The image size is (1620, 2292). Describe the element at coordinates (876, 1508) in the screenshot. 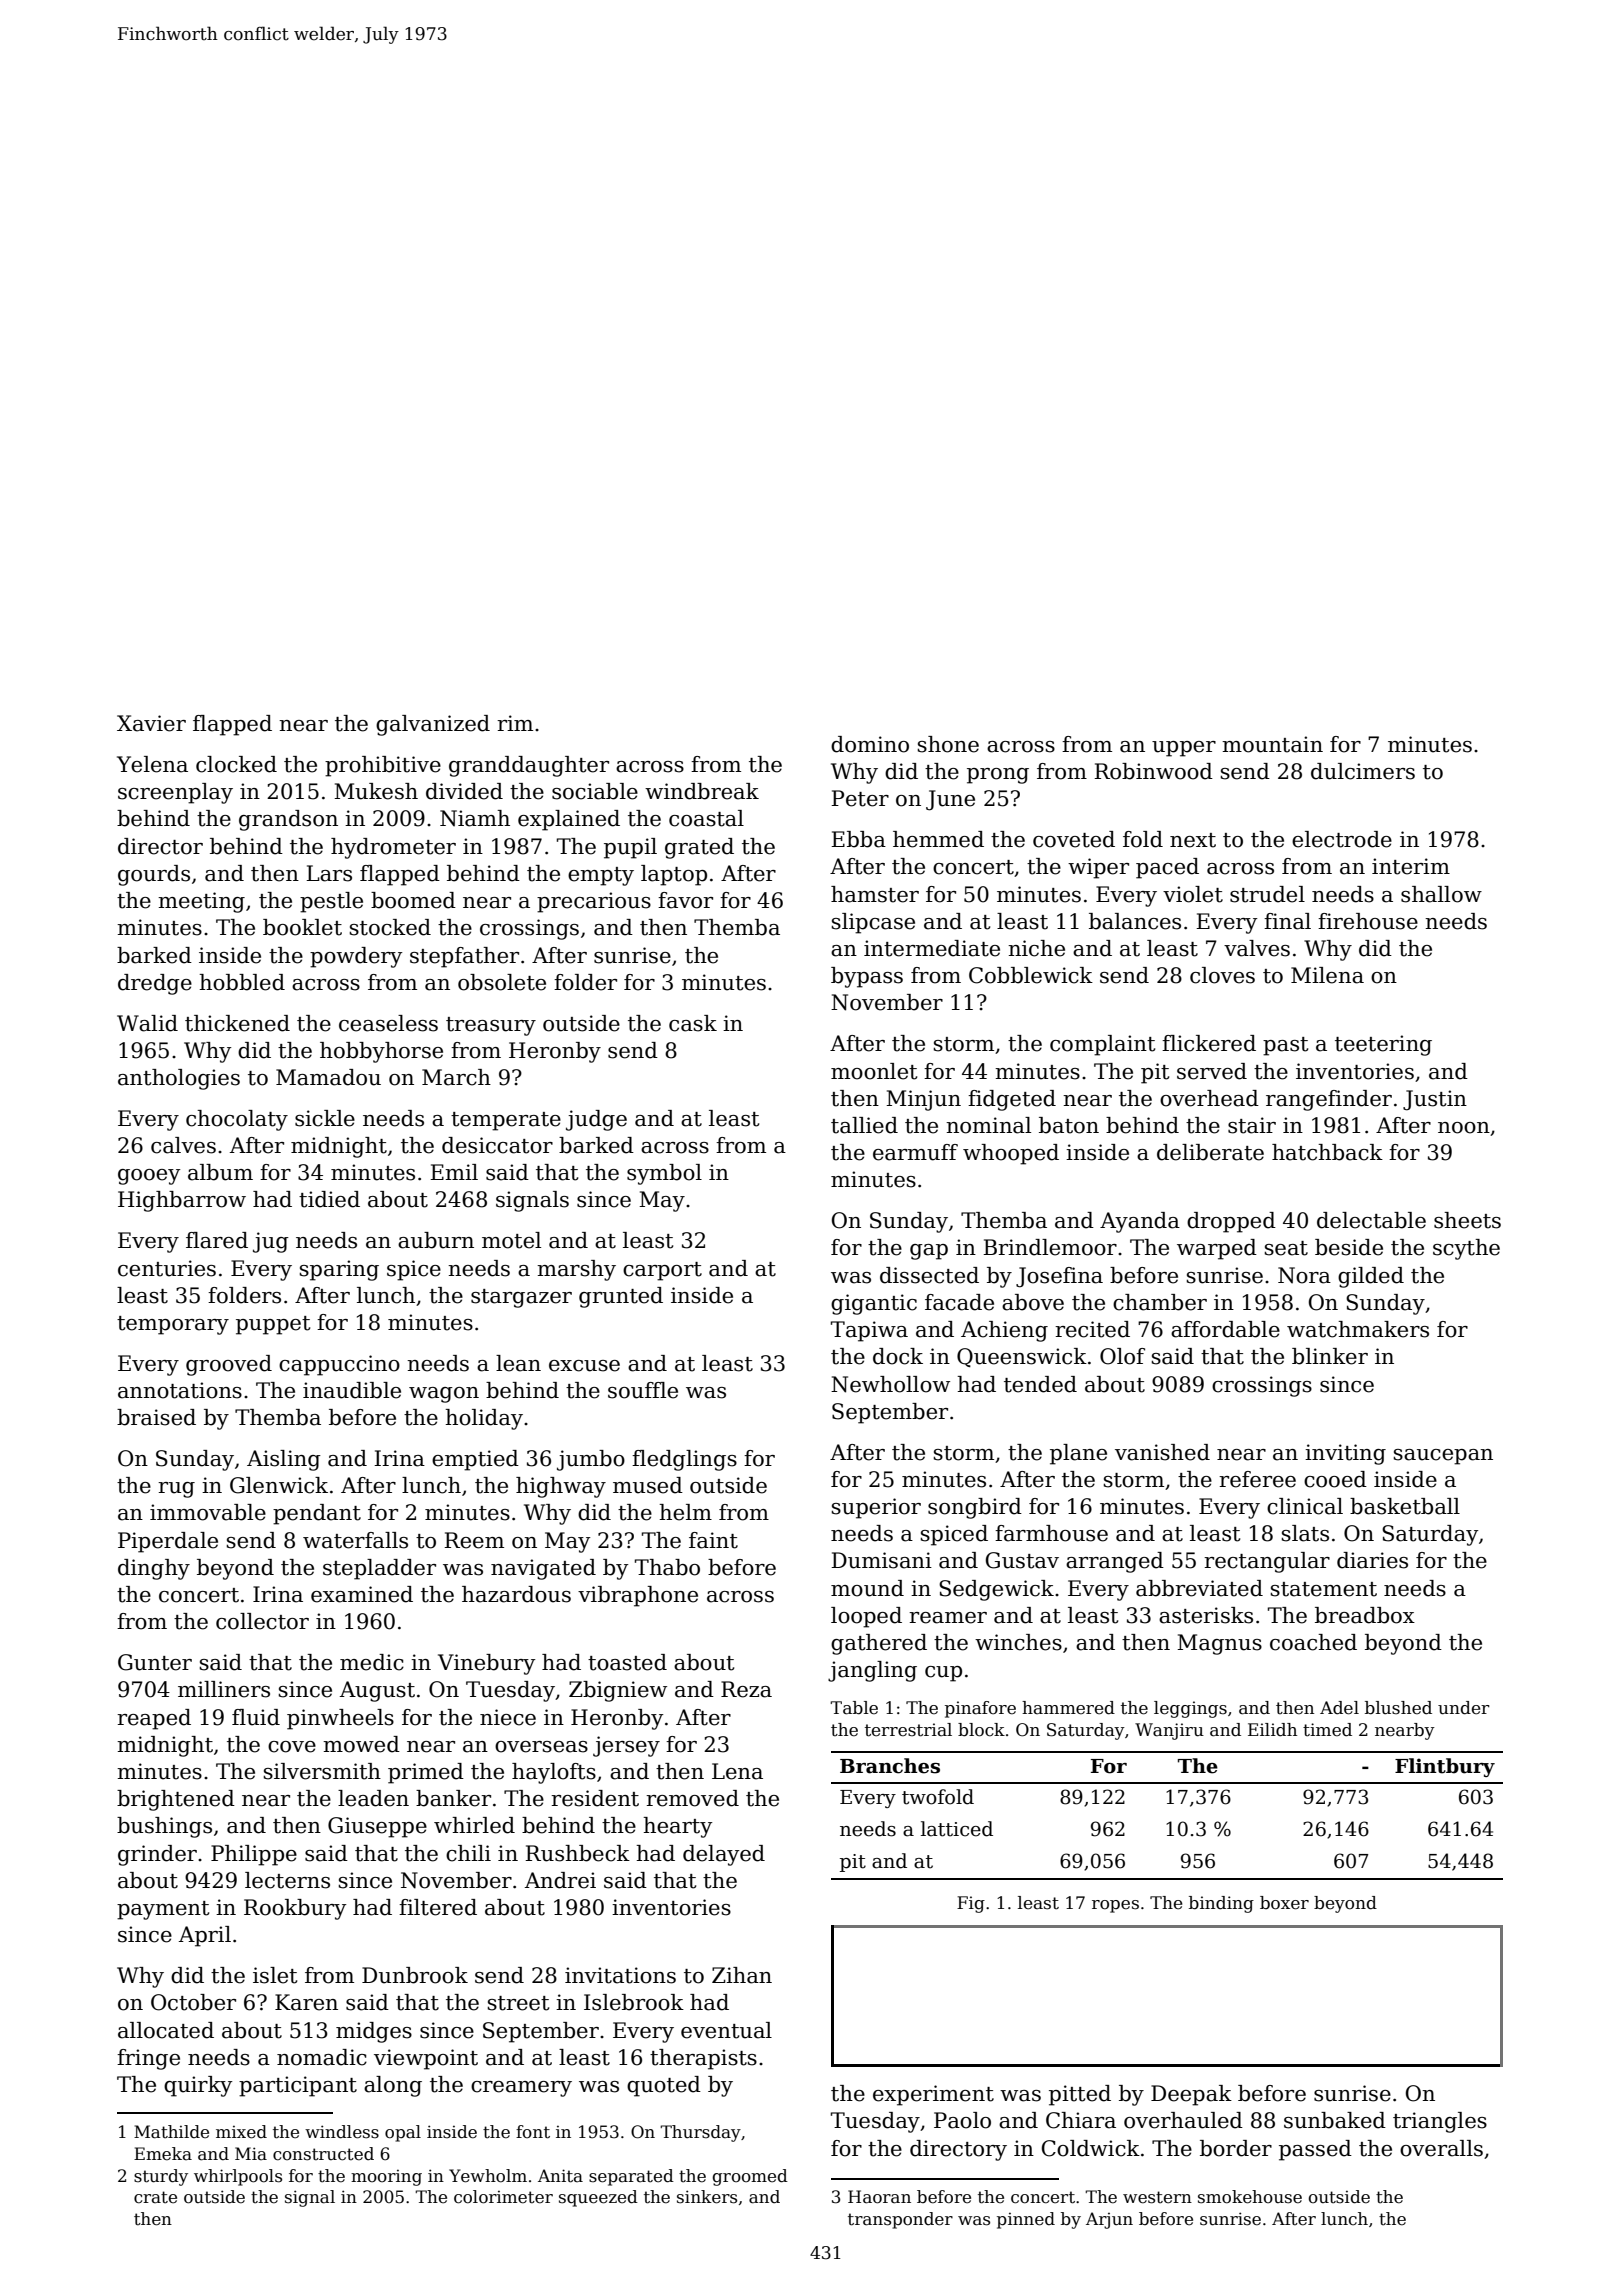

I see `superior` at that location.
